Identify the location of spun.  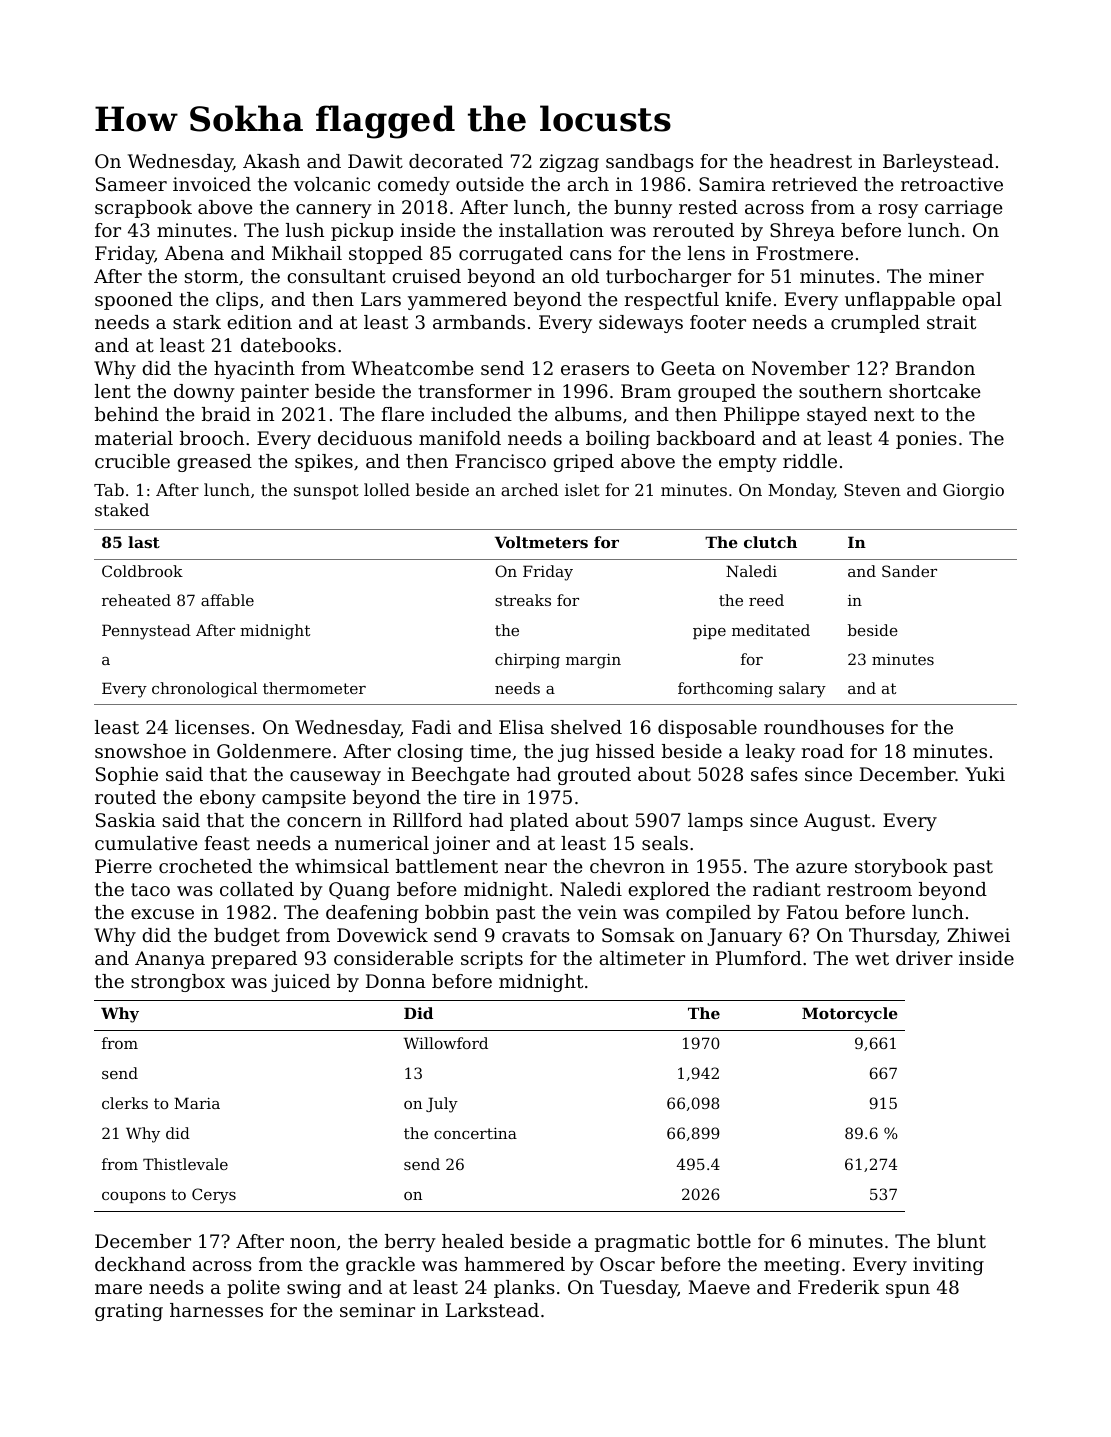
(908, 1291).
